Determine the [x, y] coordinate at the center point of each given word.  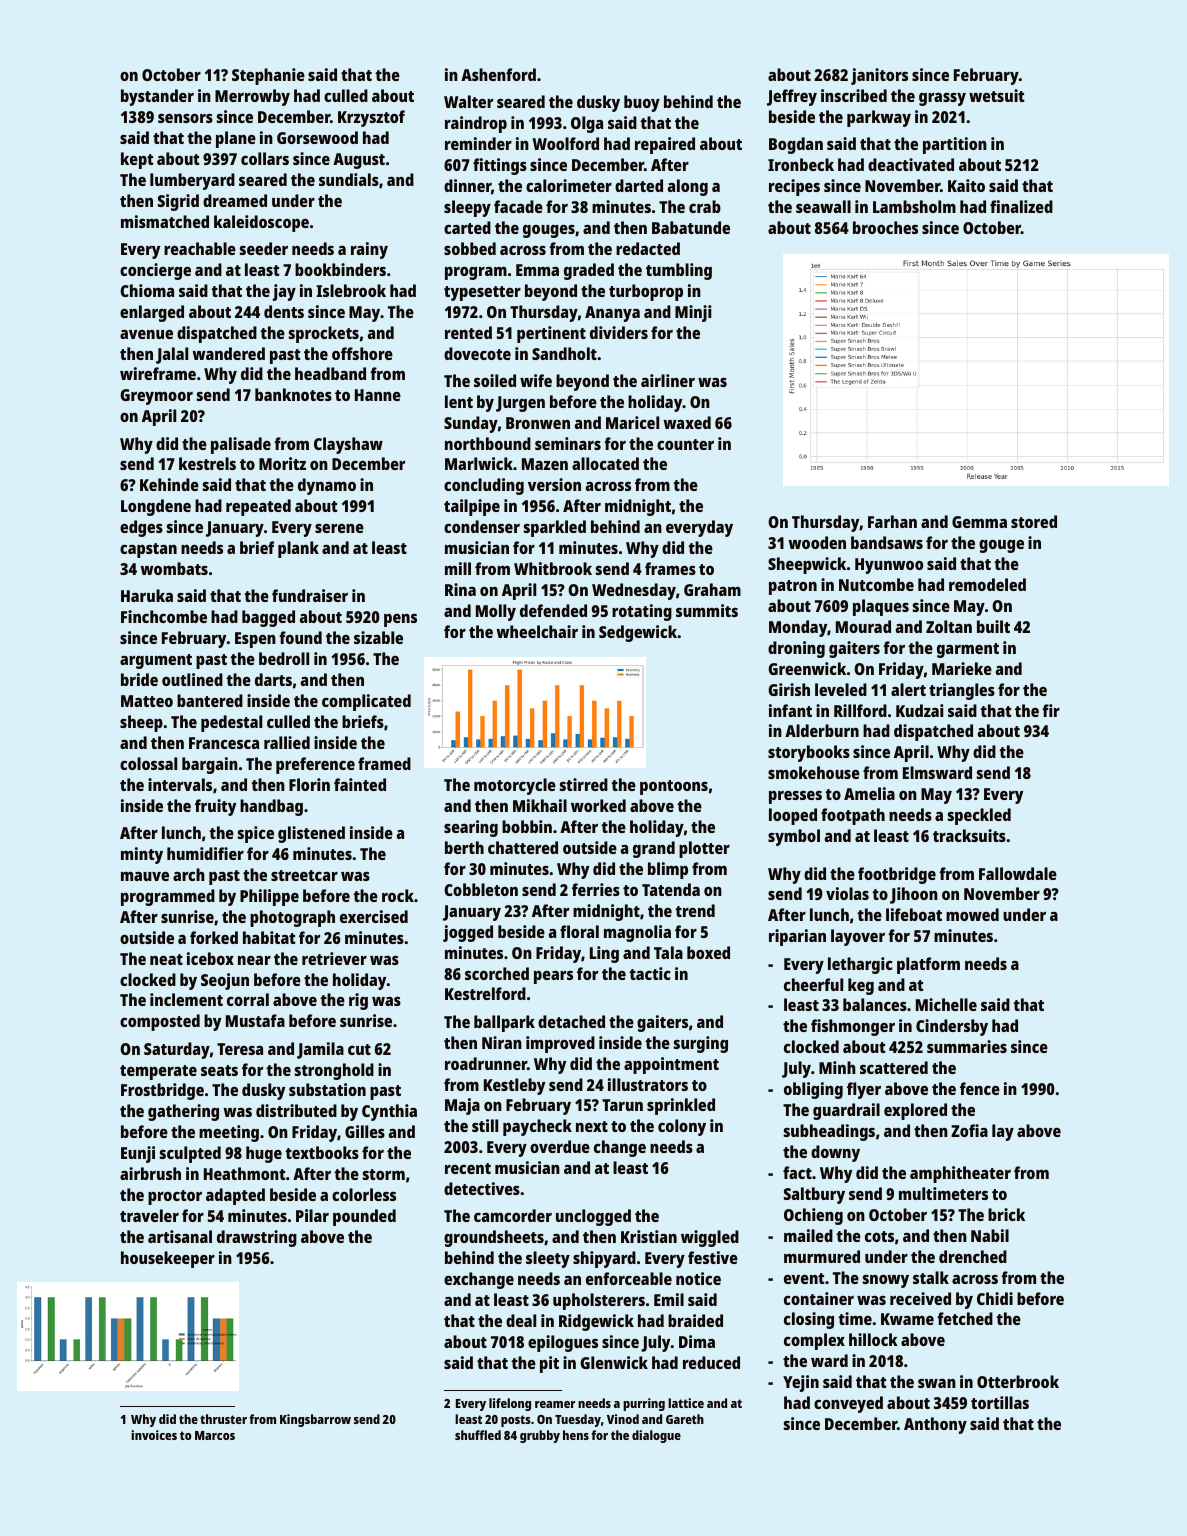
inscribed [854, 95]
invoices [154, 1435]
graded [589, 271]
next [592, 1126]
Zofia [969, 1130]
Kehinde [169, 484]
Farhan [892, 521]
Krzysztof [371, 118]
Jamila [320, 1050]
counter [685, 444]
